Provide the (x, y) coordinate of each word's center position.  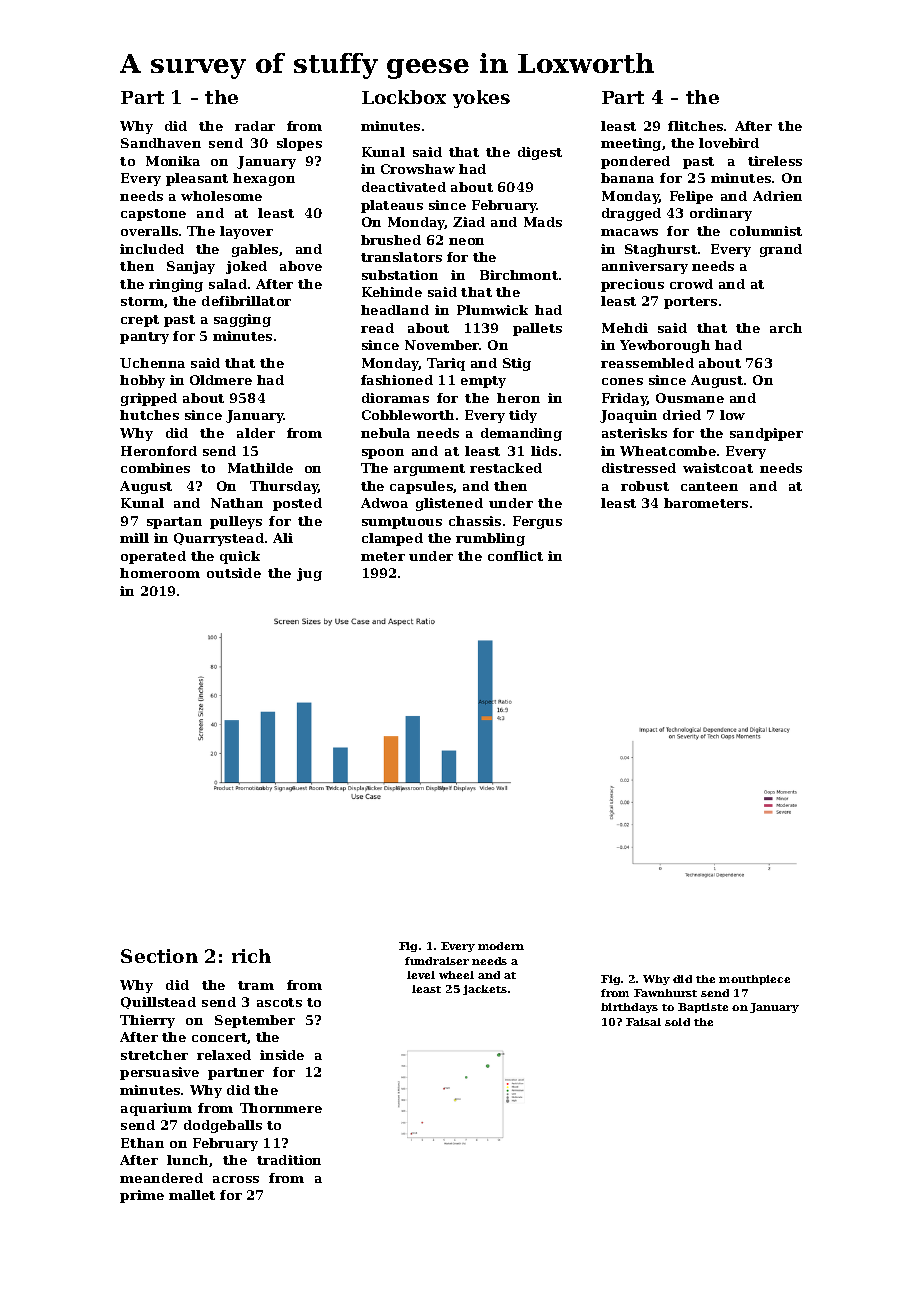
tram (256, 985)
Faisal (643, 1022)
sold (677, 1022)
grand (781, 250)
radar (255, 126)
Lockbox (404, 97)
